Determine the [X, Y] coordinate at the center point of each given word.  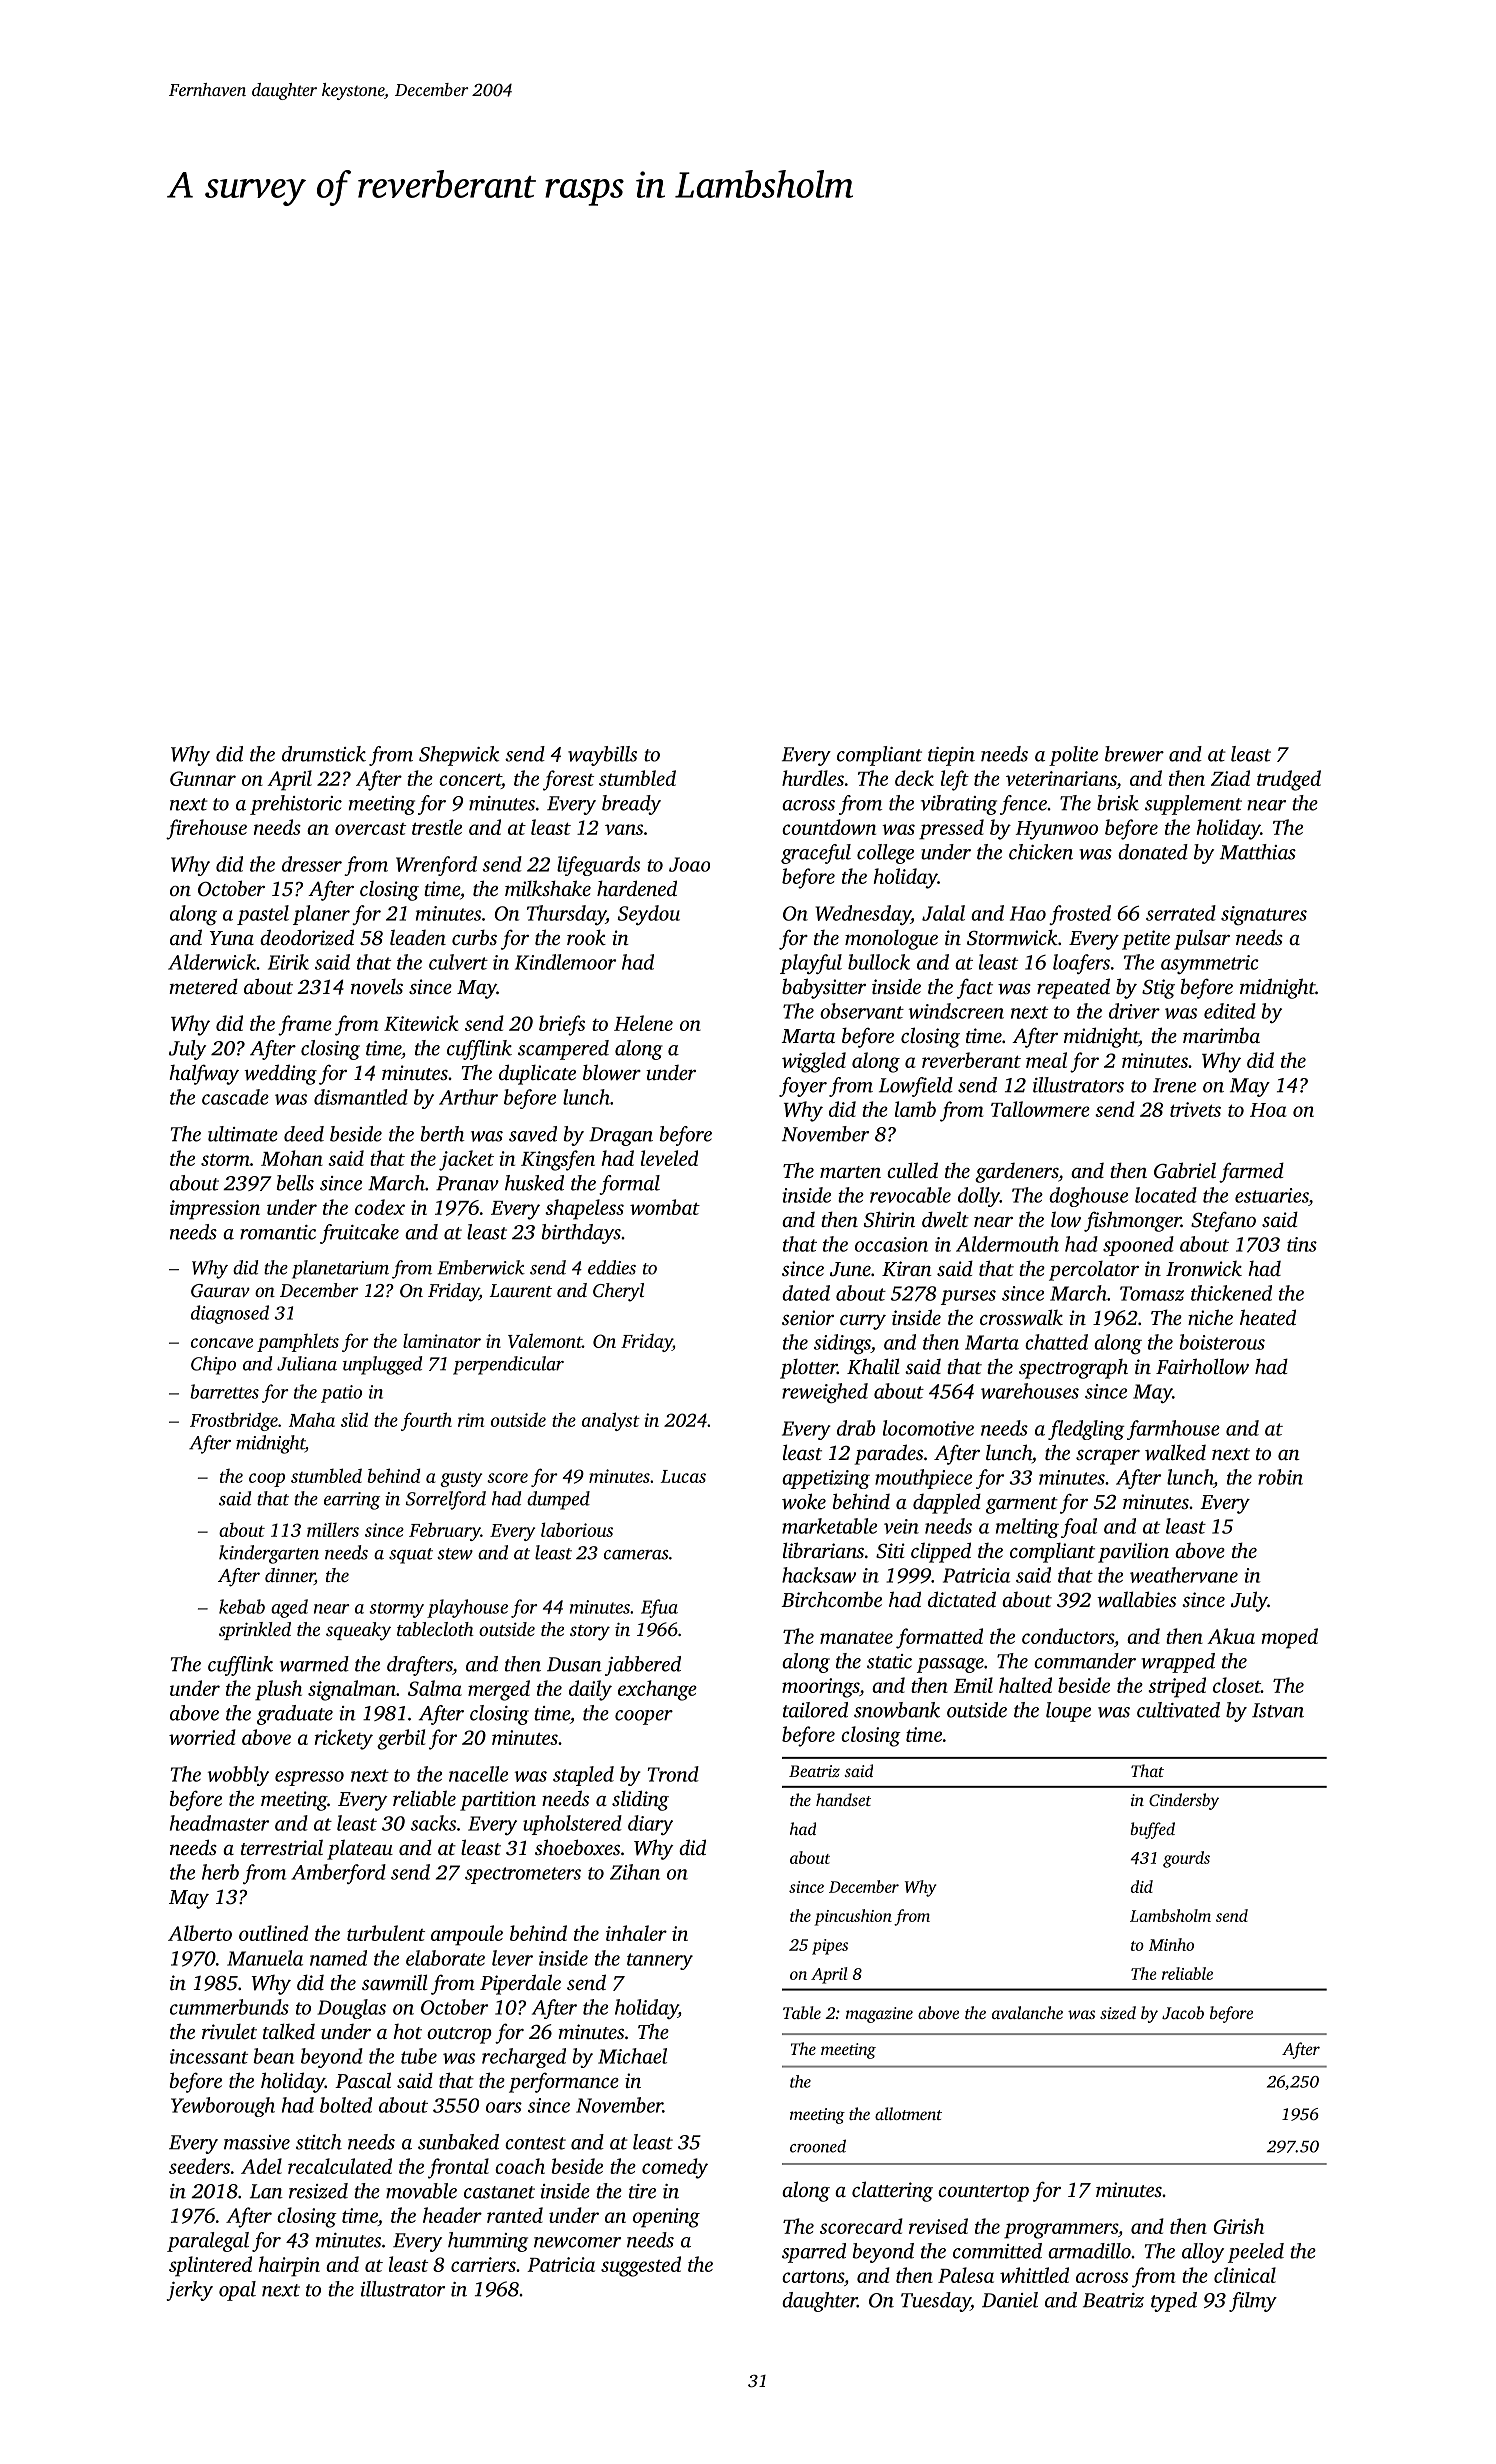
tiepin [951, 756]
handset [843, 1799]
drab [856, 1428]
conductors [1068, 1636]
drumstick [324, 754]
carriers [483, 2264]
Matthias [1258, 852]
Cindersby [1184, 1801]
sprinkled [255, 1631]
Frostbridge [234, 1421]
